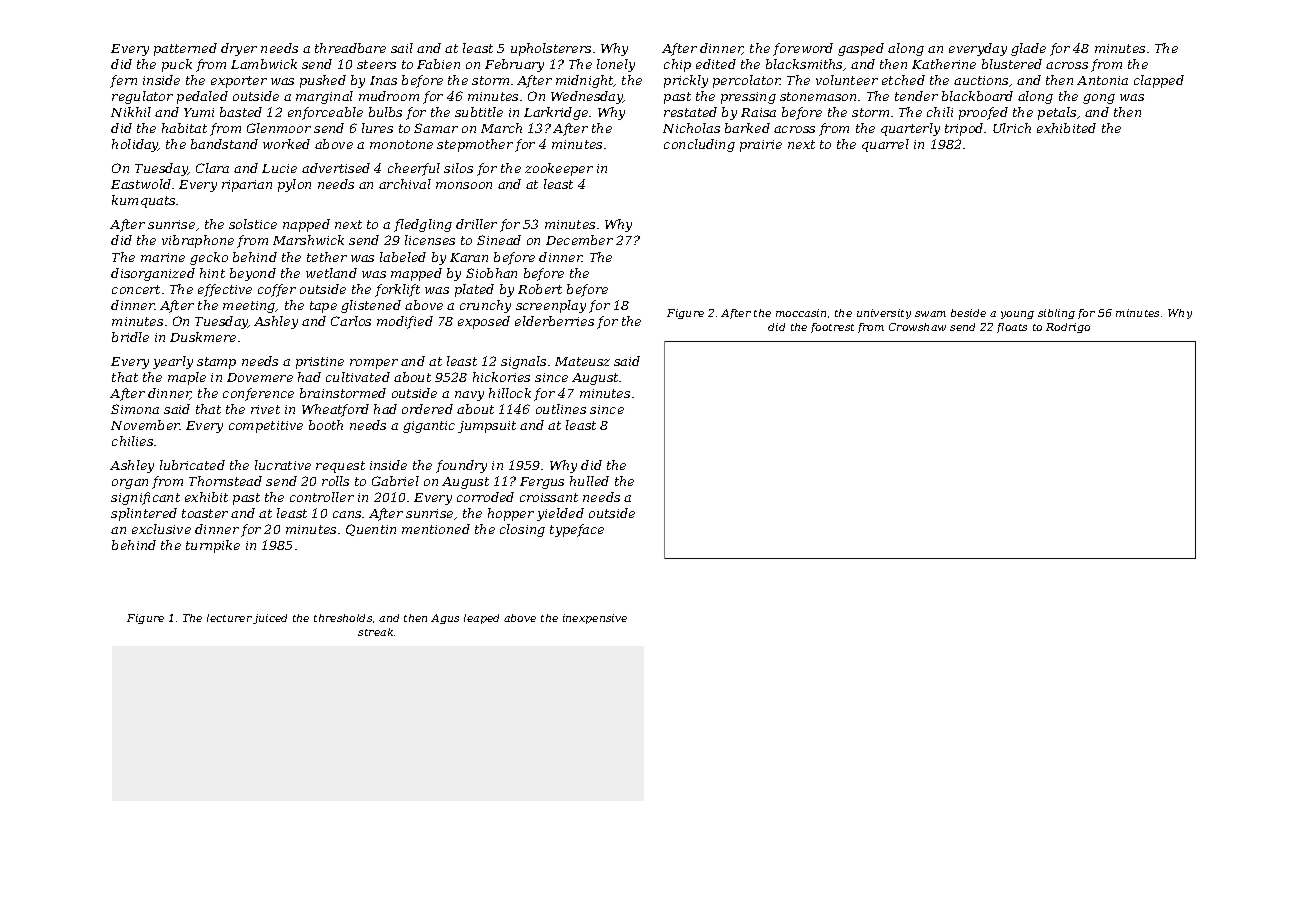 The height and width of the screenshot is (924, 1308). Describe the element at coordinates (595, 619) in the screenshot. I see `inexpensive` at that location.
